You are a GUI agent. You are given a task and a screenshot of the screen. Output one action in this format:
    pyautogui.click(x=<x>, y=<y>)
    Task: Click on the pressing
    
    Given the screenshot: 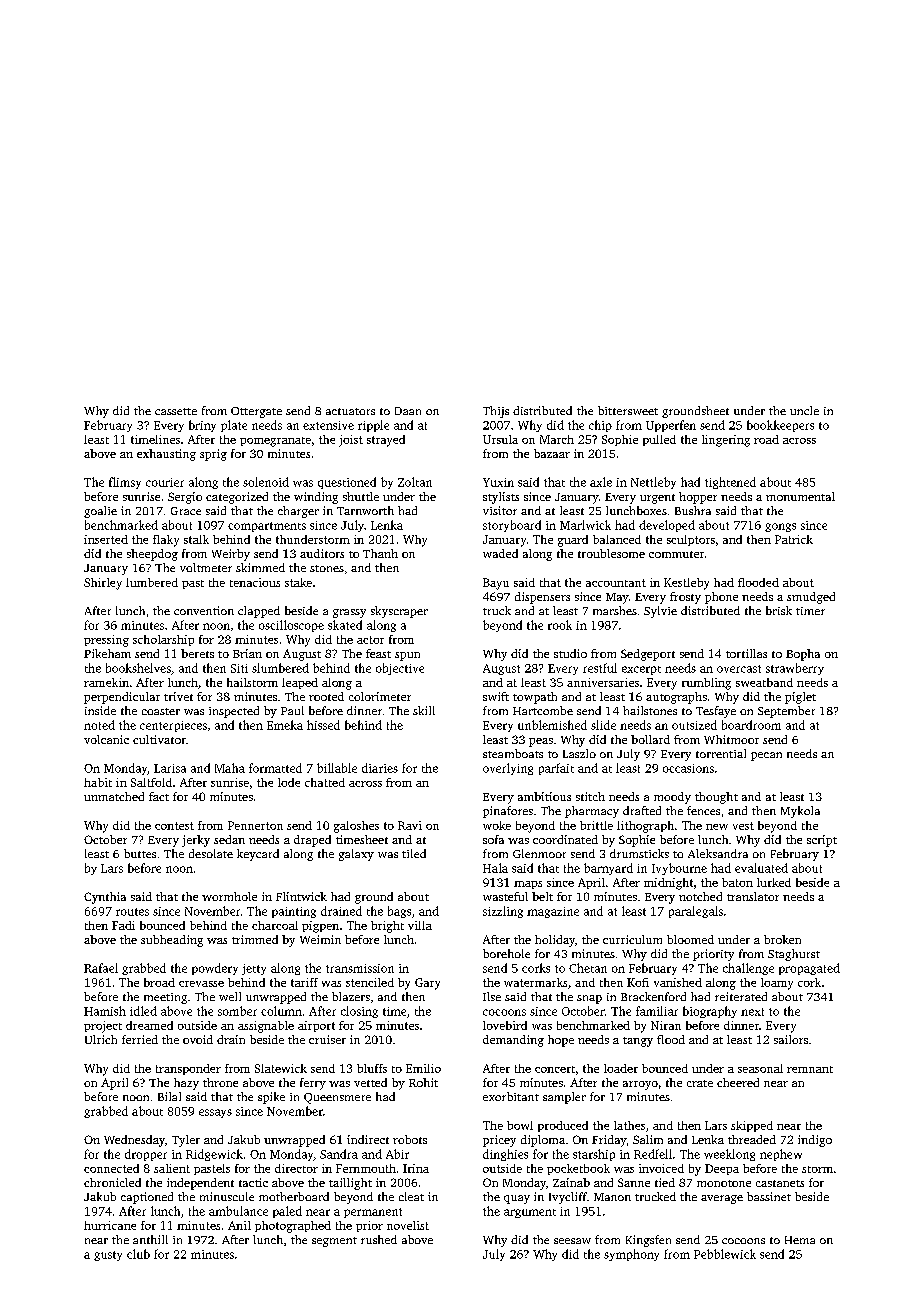 What is the action you would take?
    pyautogui.click(x=106, y=641)
